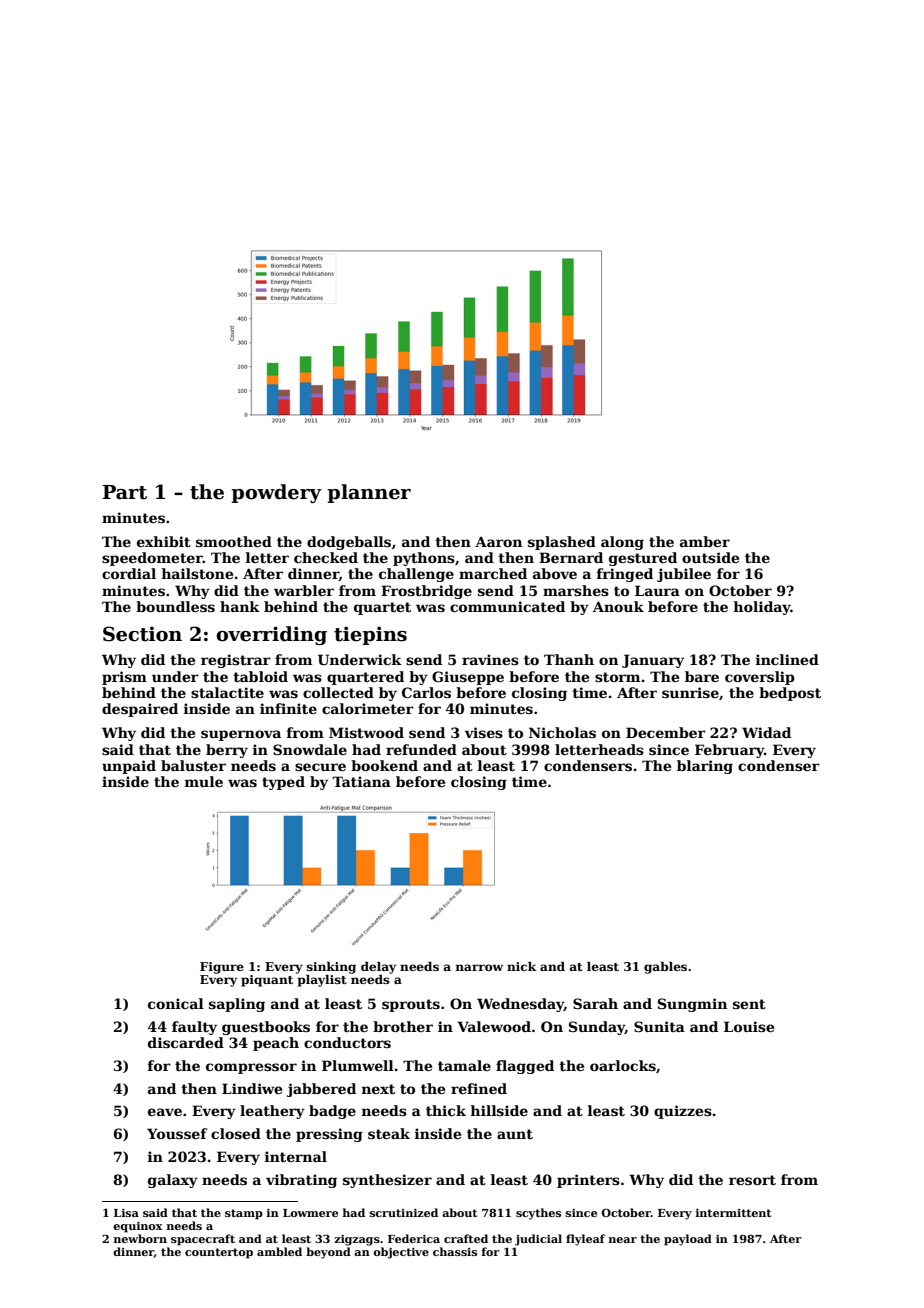  What do you see at coordinates (749, 1004) in the document?
I see `sent` at bounding box center [749, 1004].
